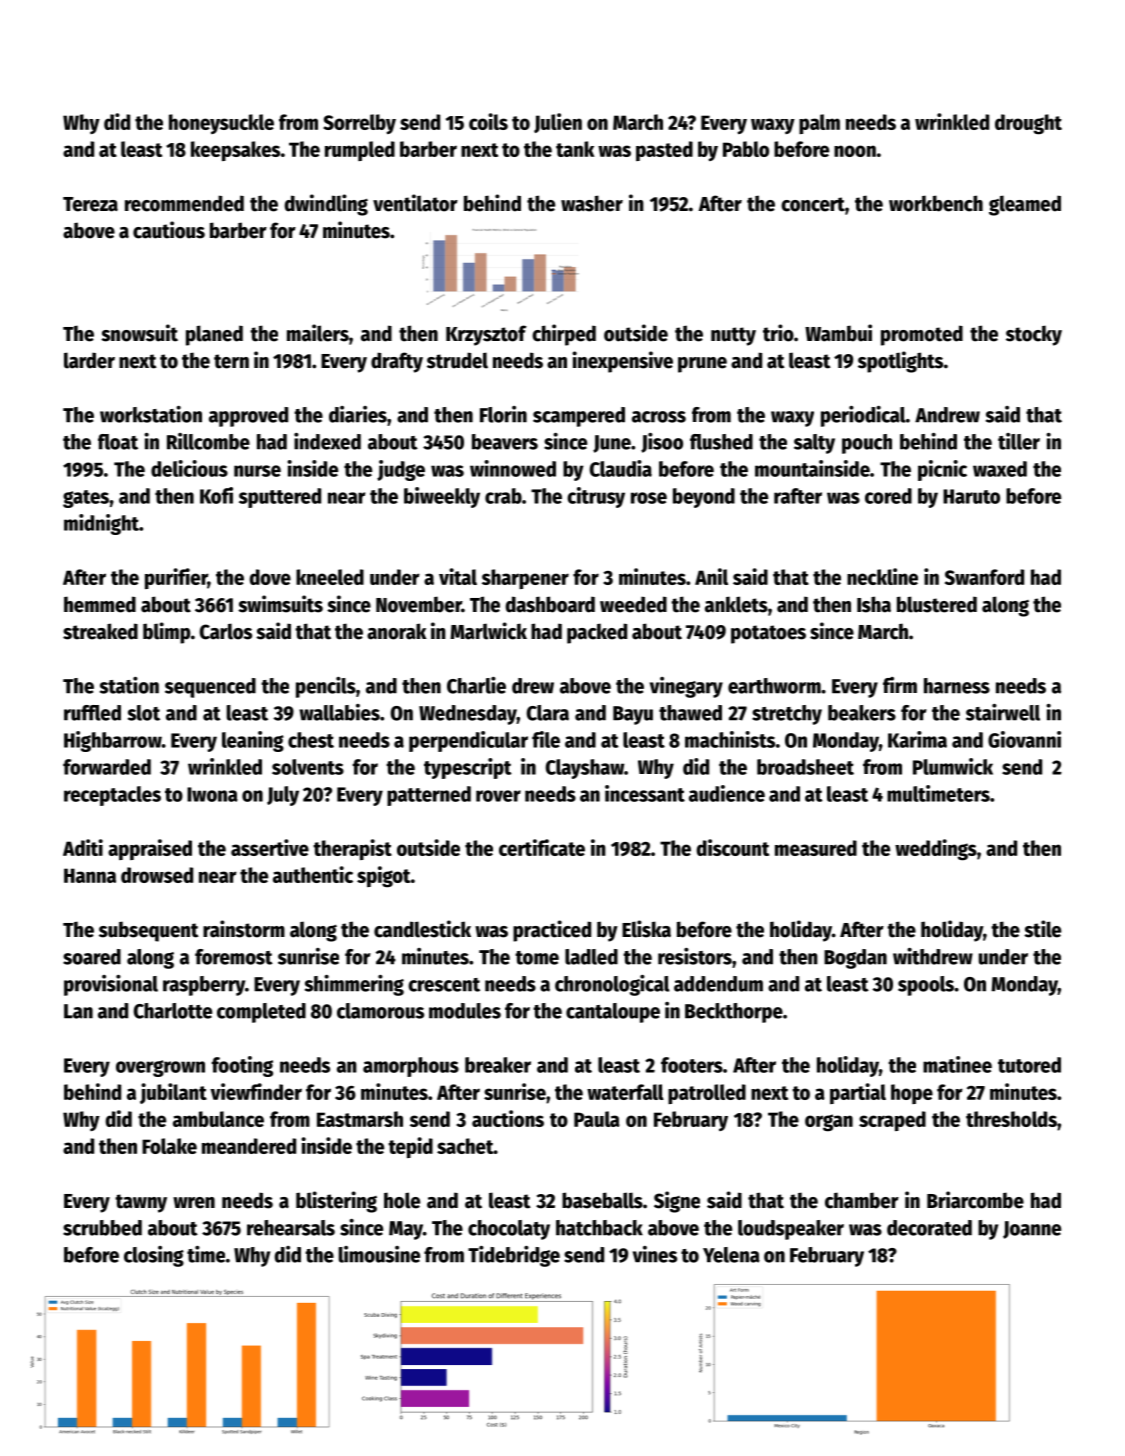 This image has height=1456, width=1125. Describe the element at coordinates (746, 149) in the image. I see `Pablo` at that location.
